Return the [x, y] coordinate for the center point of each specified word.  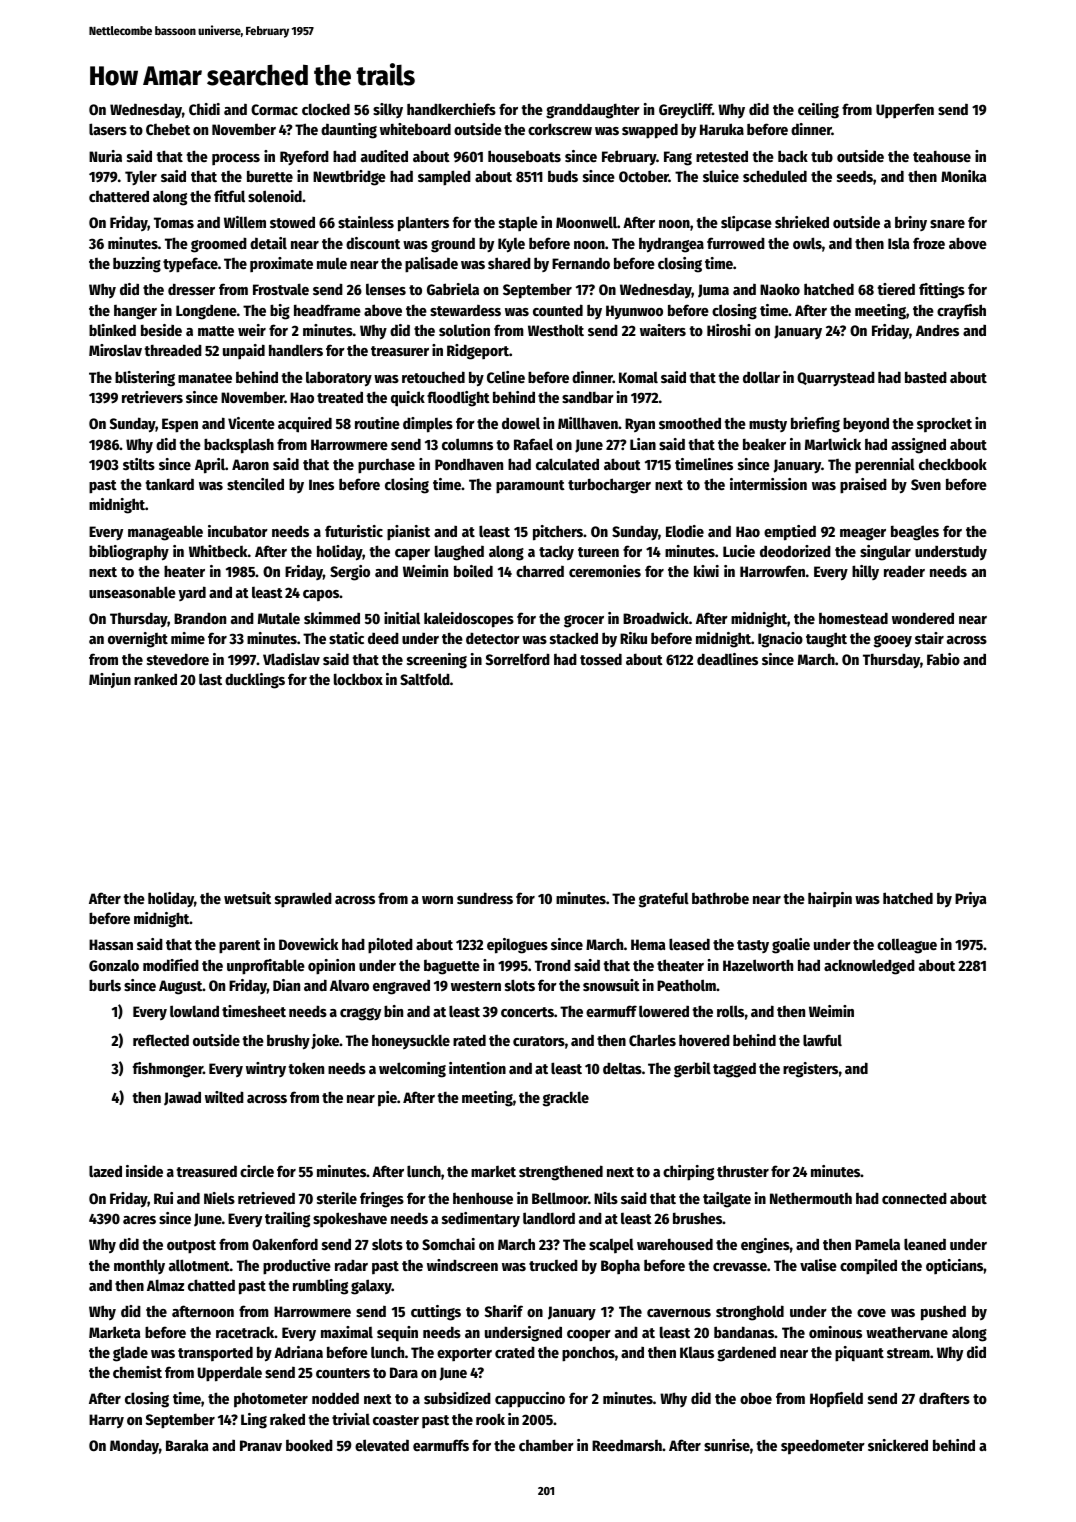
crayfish [961, 312]
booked [309, 1445]
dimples [428, 425]
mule [332, 263]
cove [871, 1313]
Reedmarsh [627, 1445]
